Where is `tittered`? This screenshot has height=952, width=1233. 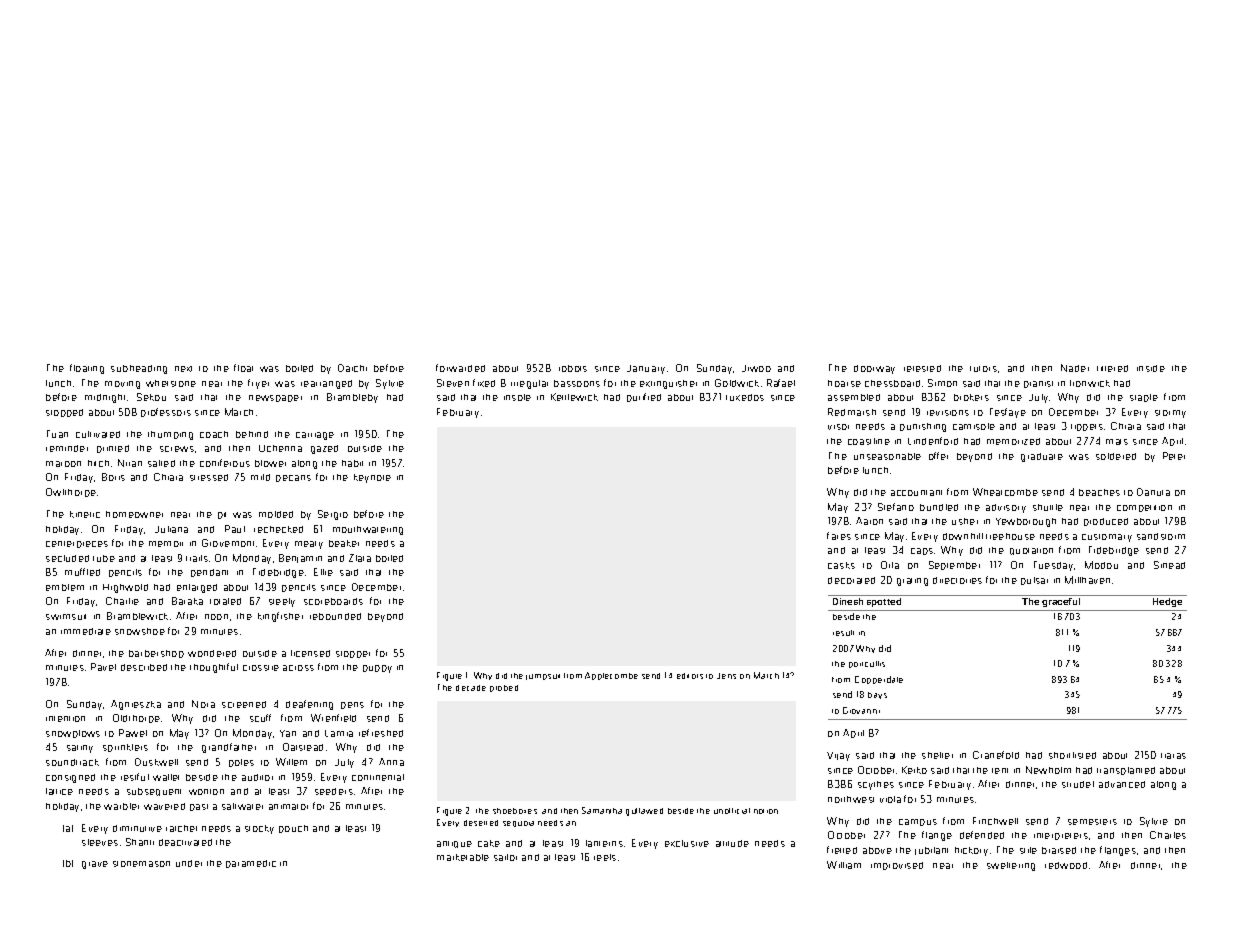
tittered is located at coordinates (1112, 368).
